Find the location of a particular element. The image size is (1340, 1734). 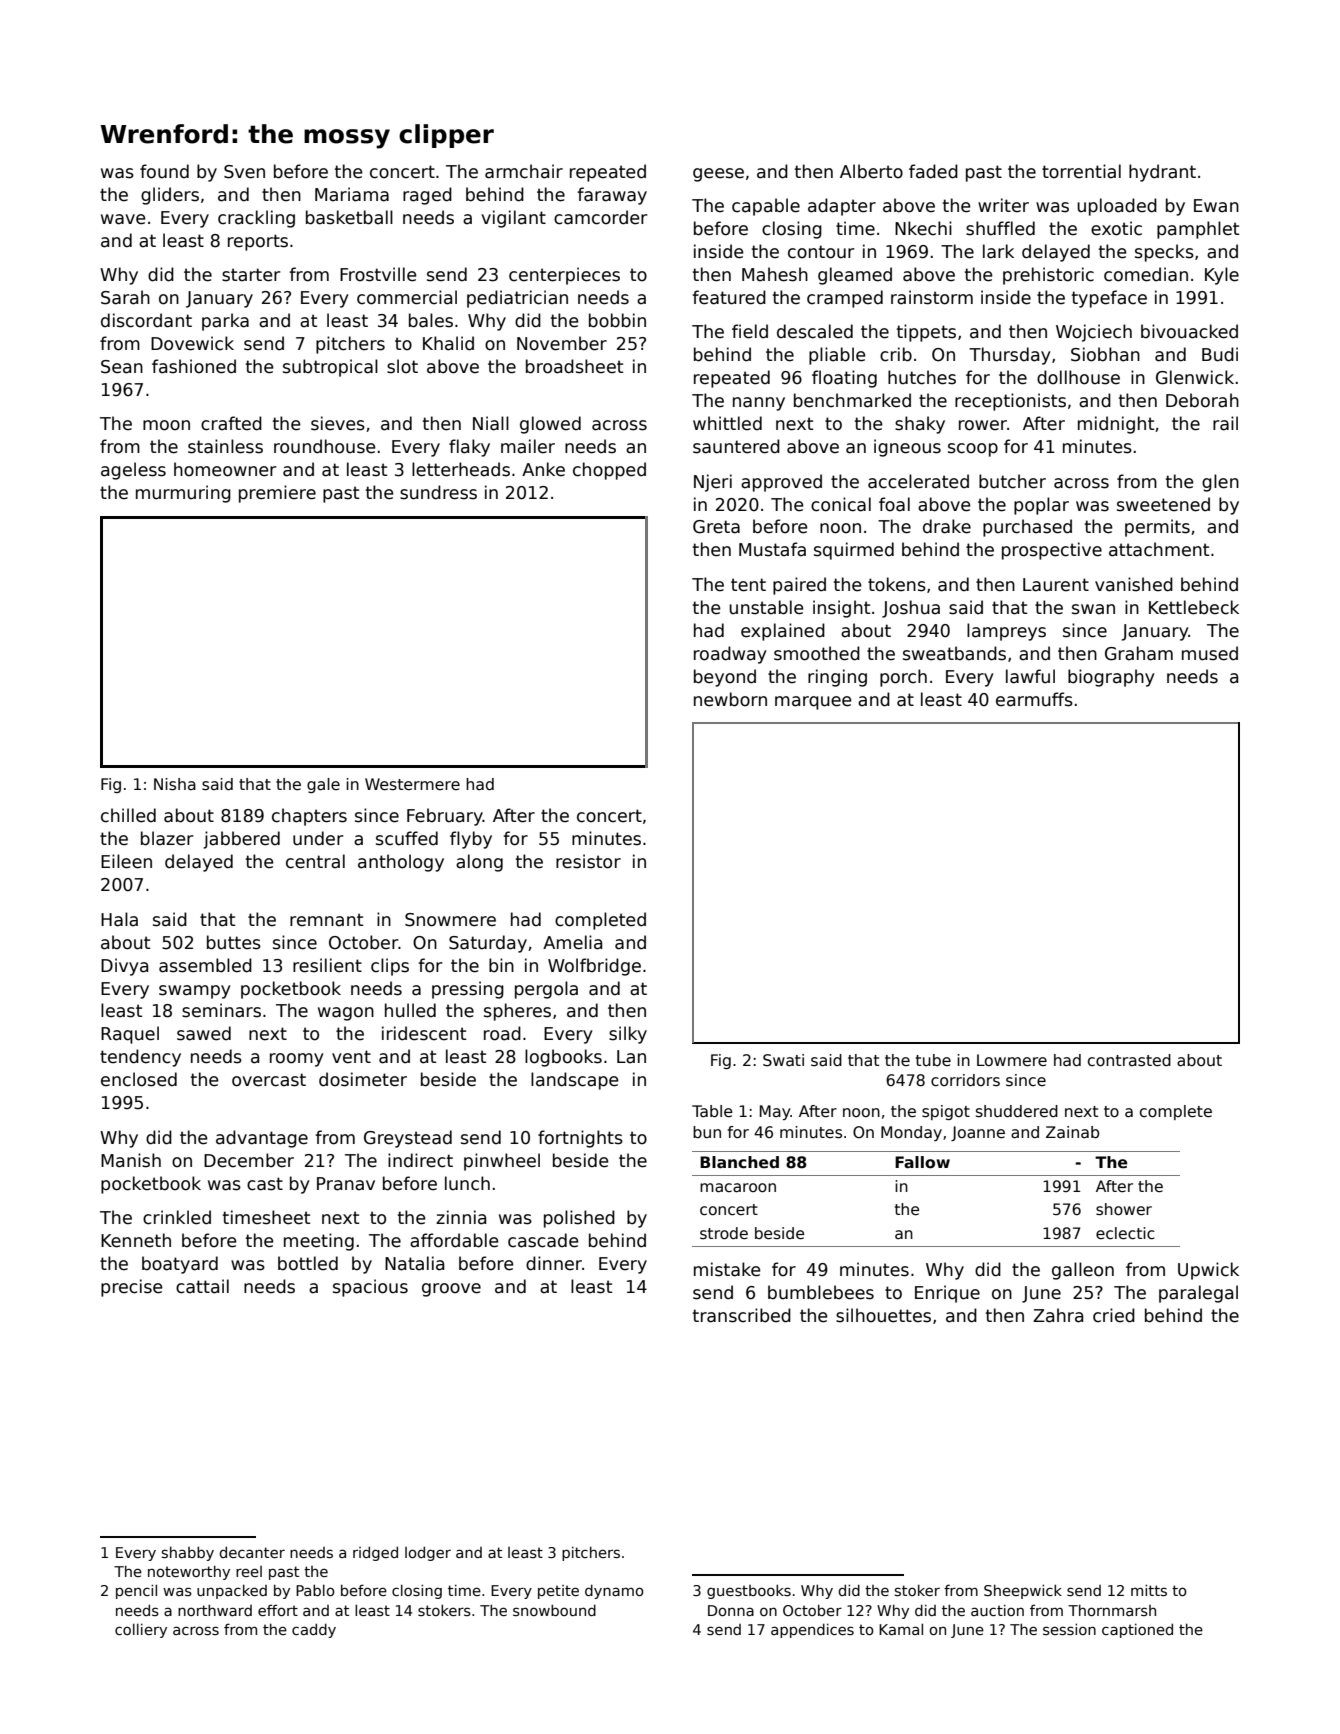

snowbound is located at coordinates (554, 1610).
